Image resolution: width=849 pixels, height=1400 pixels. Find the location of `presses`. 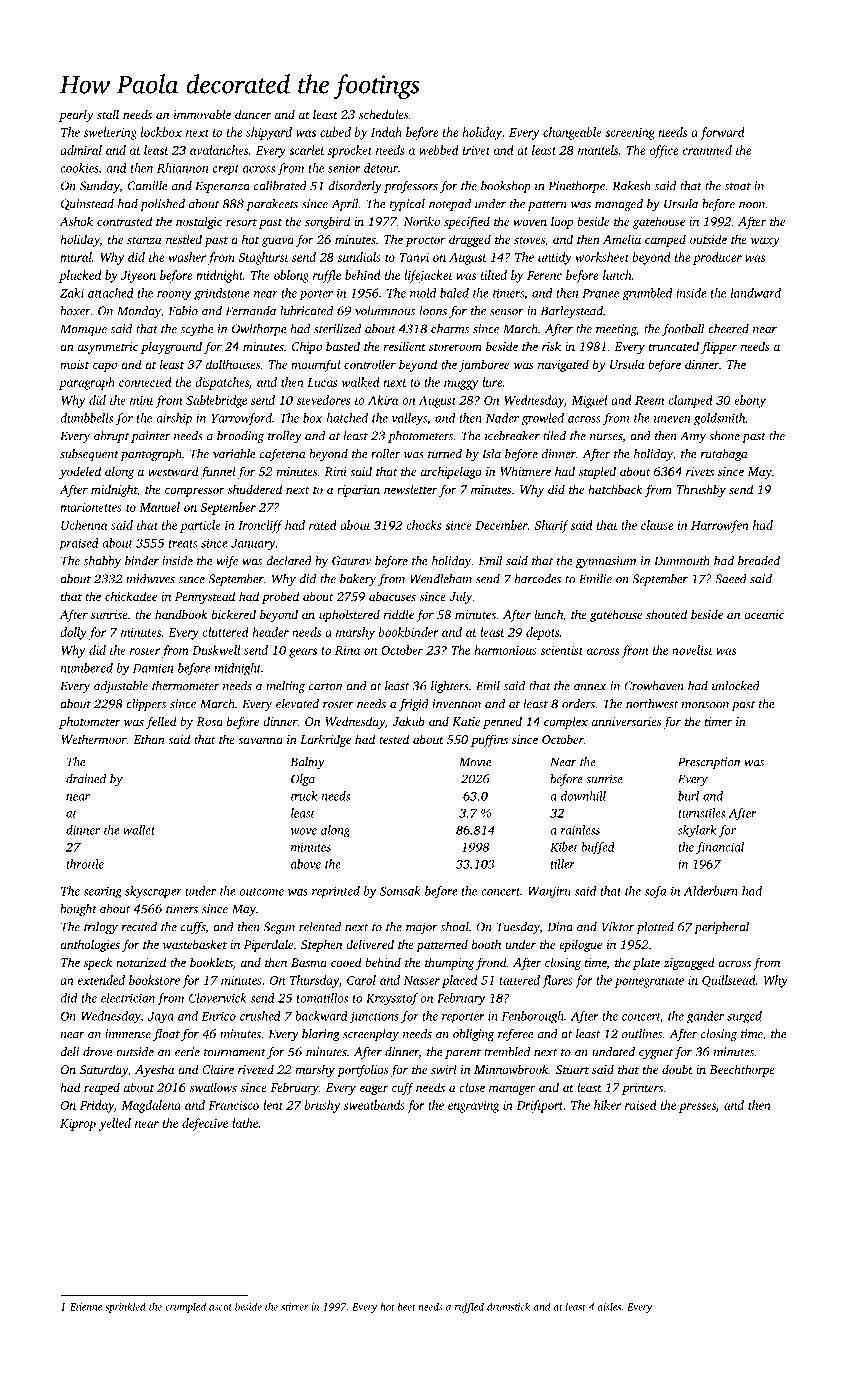

presses is located at coordinates (697, 1108).
